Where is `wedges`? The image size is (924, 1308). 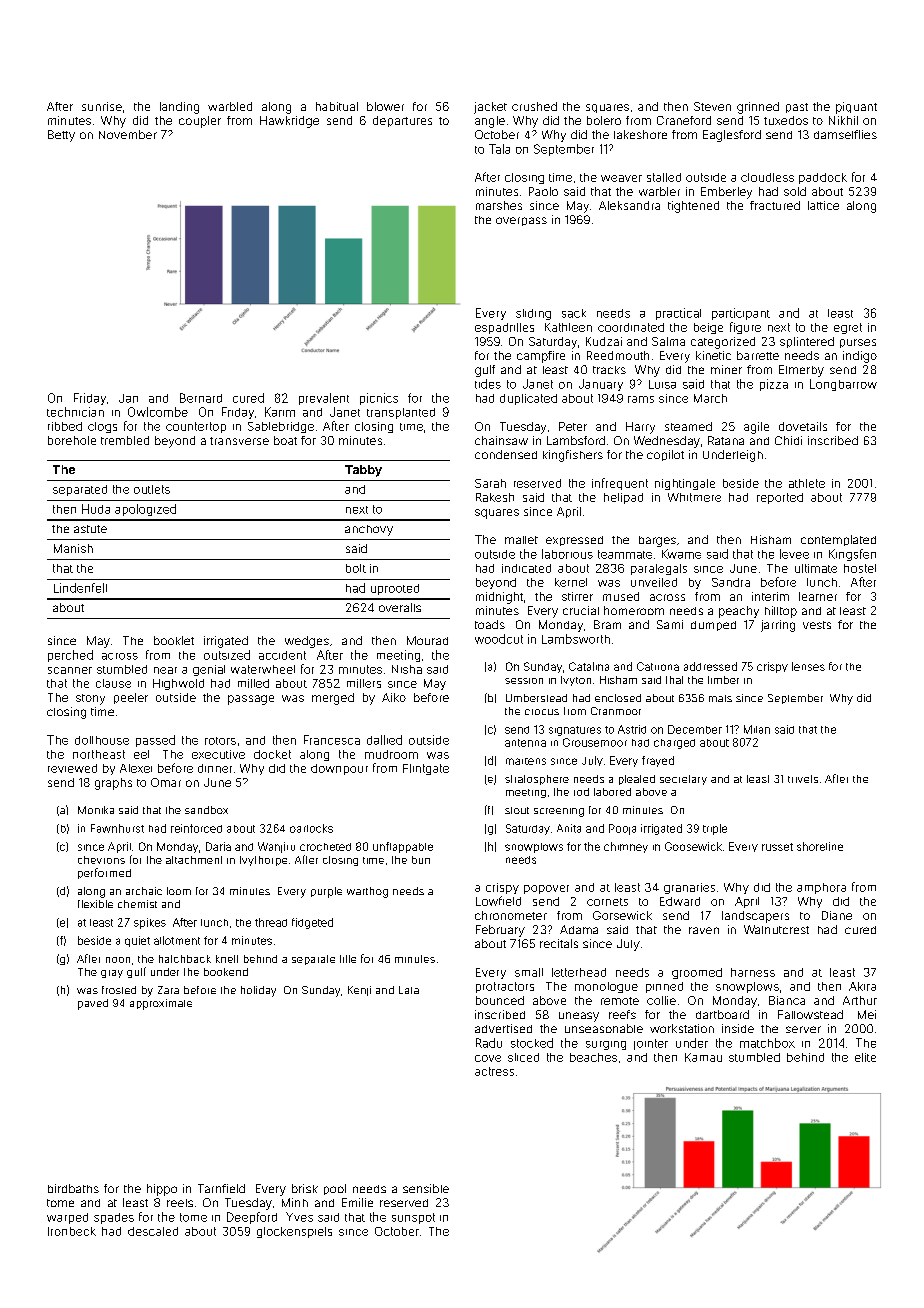
wedges is located at coordinates (307, 642).
